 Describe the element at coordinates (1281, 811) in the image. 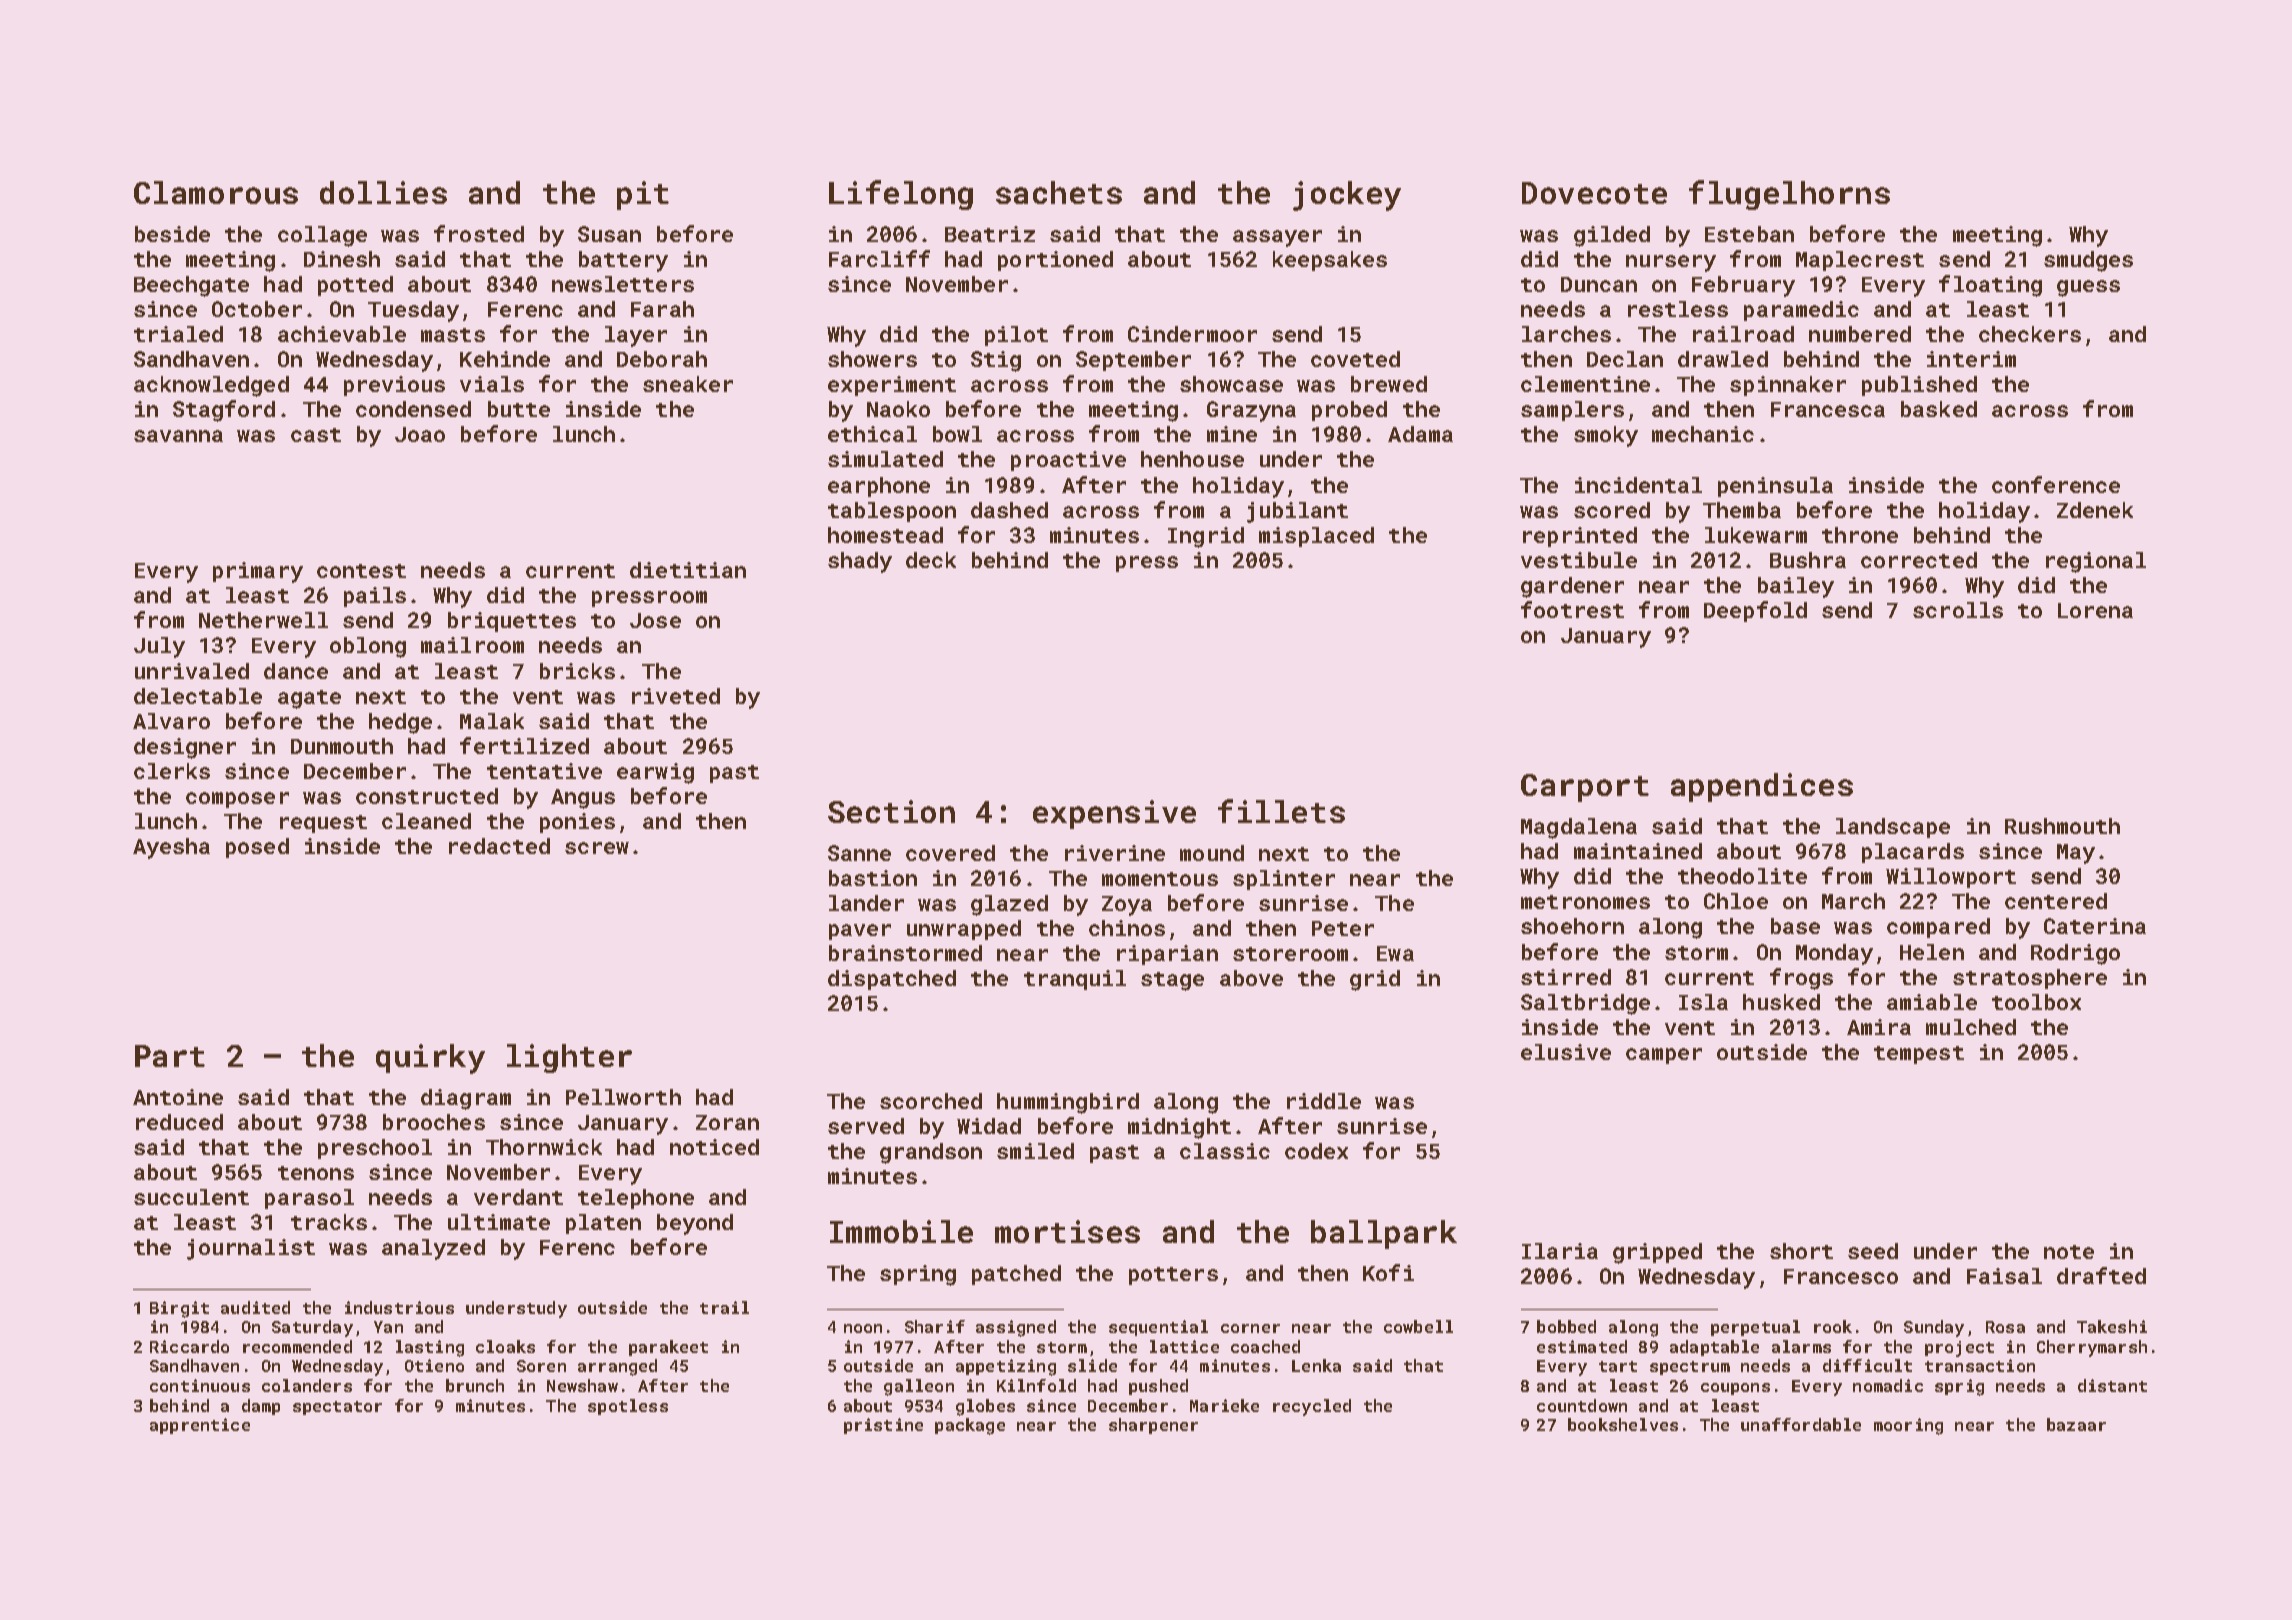

I see `fillets` at that location.
